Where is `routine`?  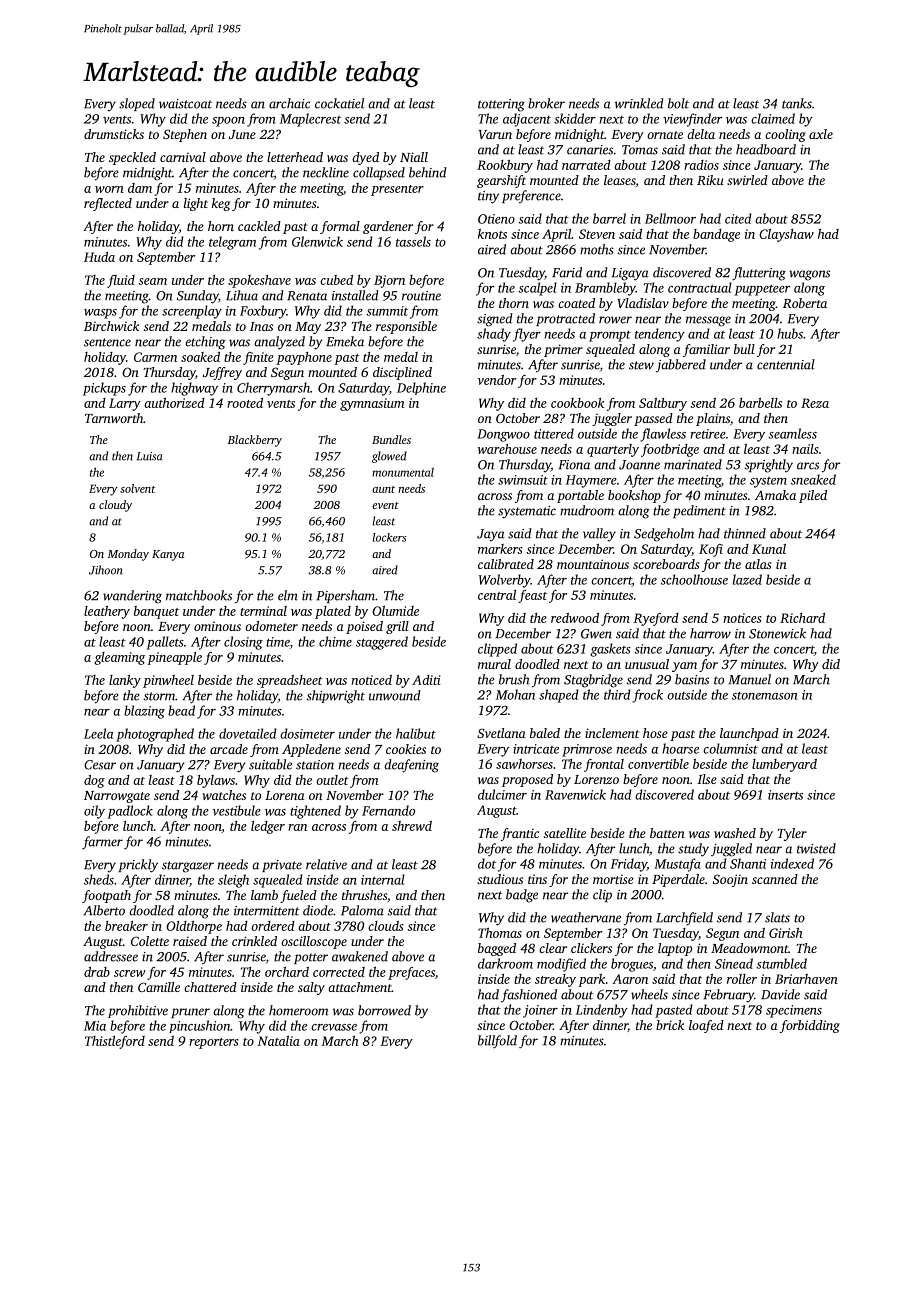 routine is located at coordinates (421, 296).
